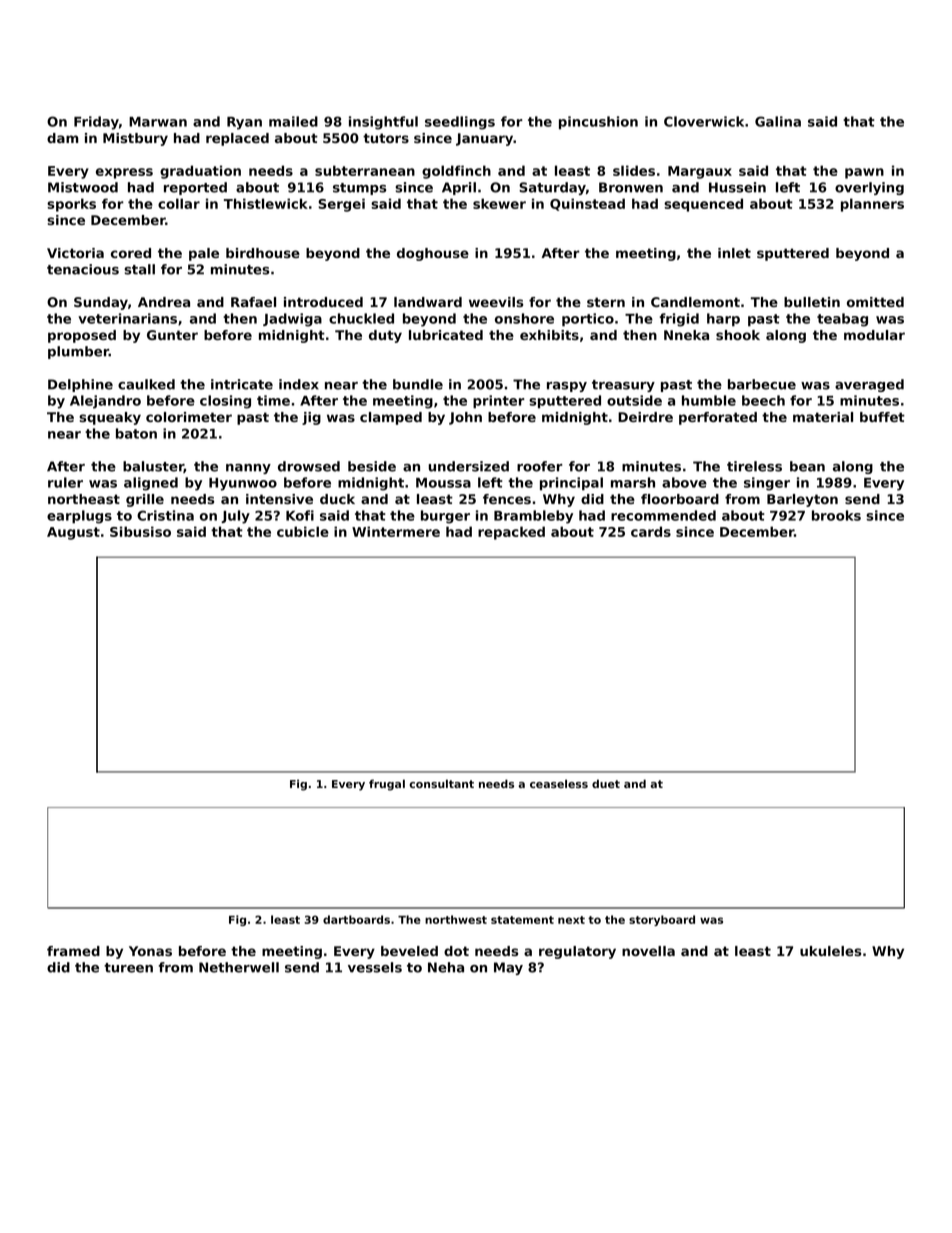 This image has width=952, height=1233. I want to click on framed, so click(73, 951).
